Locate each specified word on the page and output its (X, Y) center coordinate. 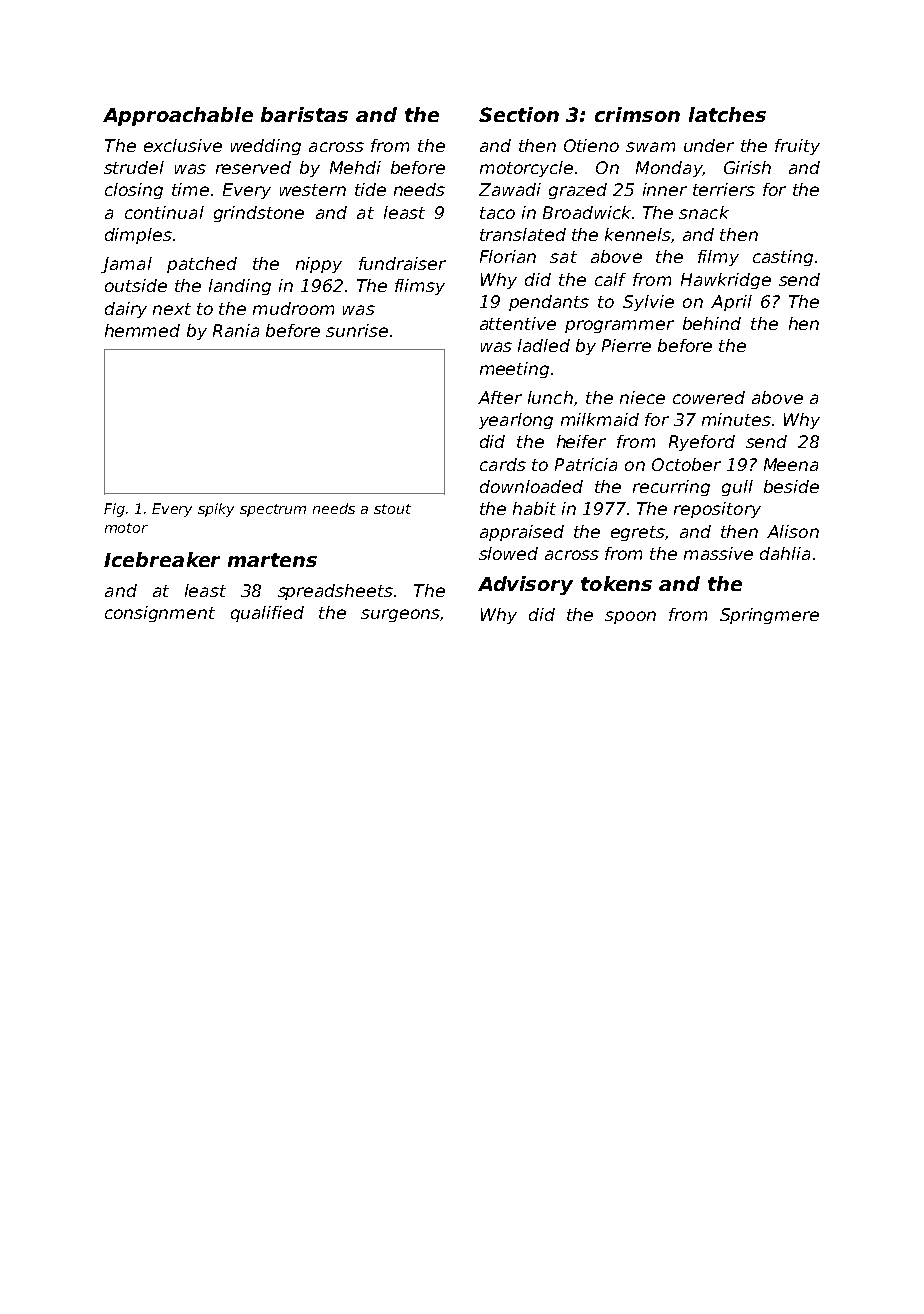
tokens (616, 583)
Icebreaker (162, 559)
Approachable (178, 116)
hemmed (142, 330)
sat (563, 257)
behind (712, 323)
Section (519, 114)
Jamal (126, 265)
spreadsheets (335, 592)
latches (727, 114)
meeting (514, 370)
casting (783, 258)
